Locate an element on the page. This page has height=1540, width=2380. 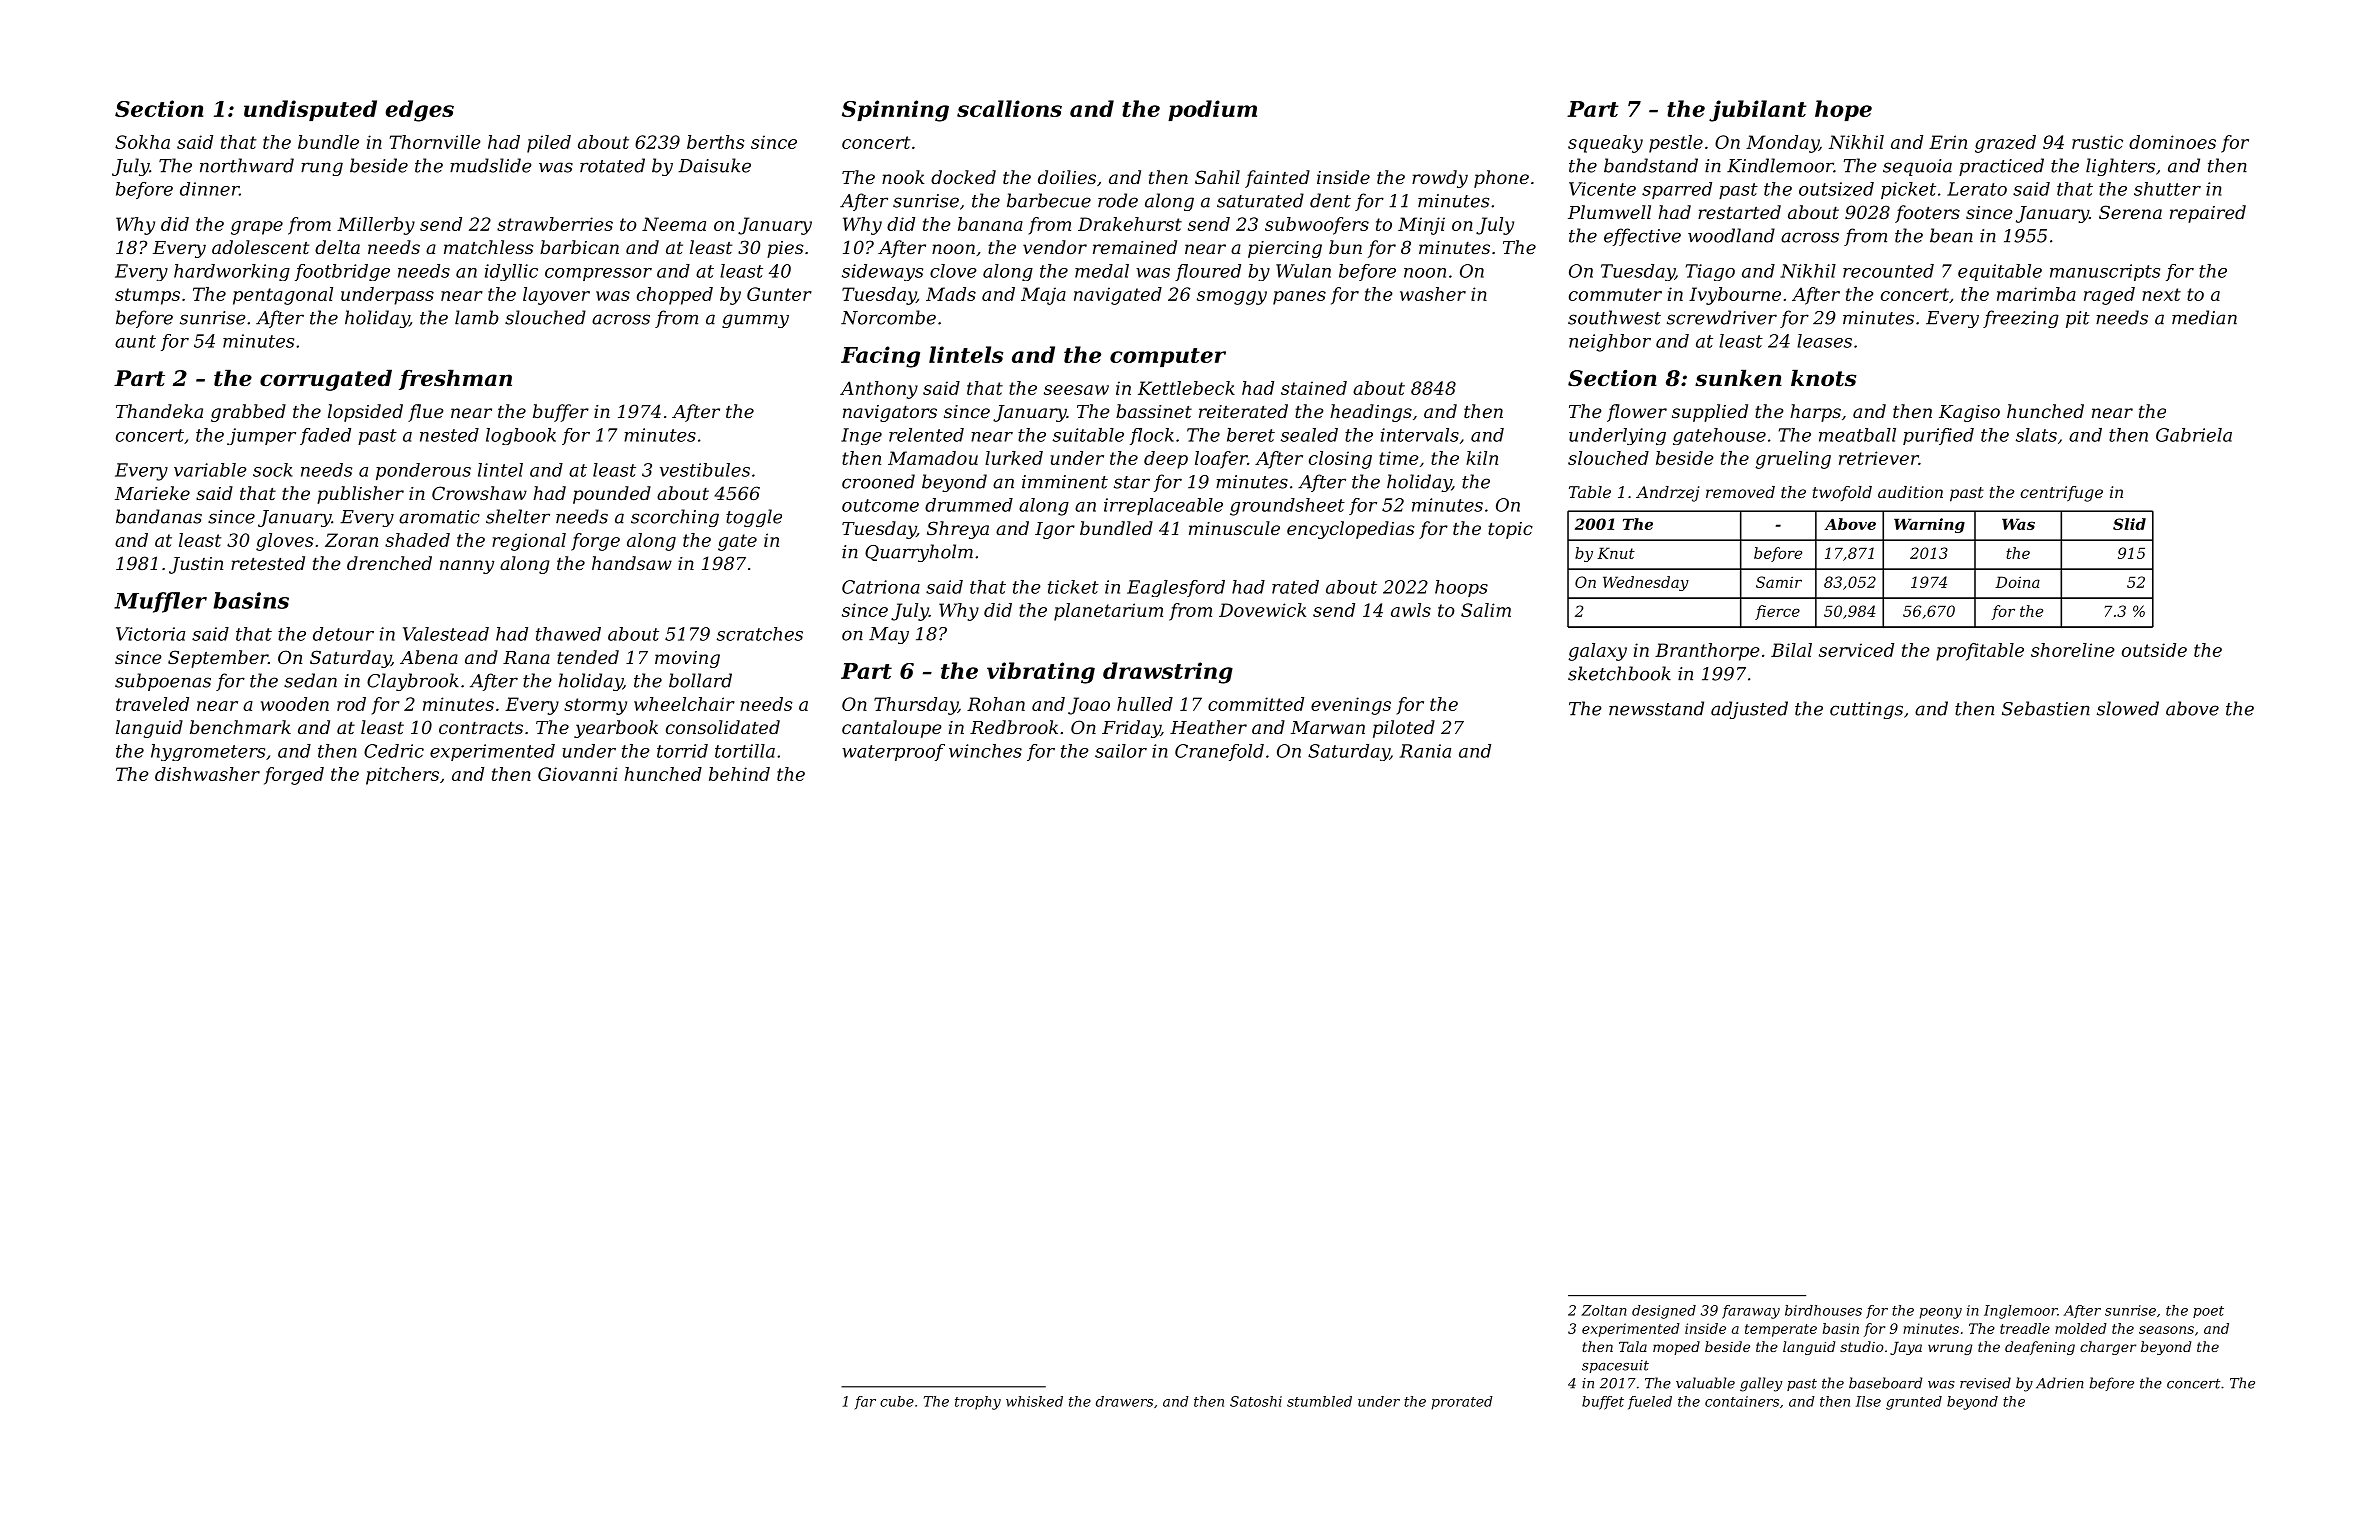
cube is located at coordinates (897, 1401).
